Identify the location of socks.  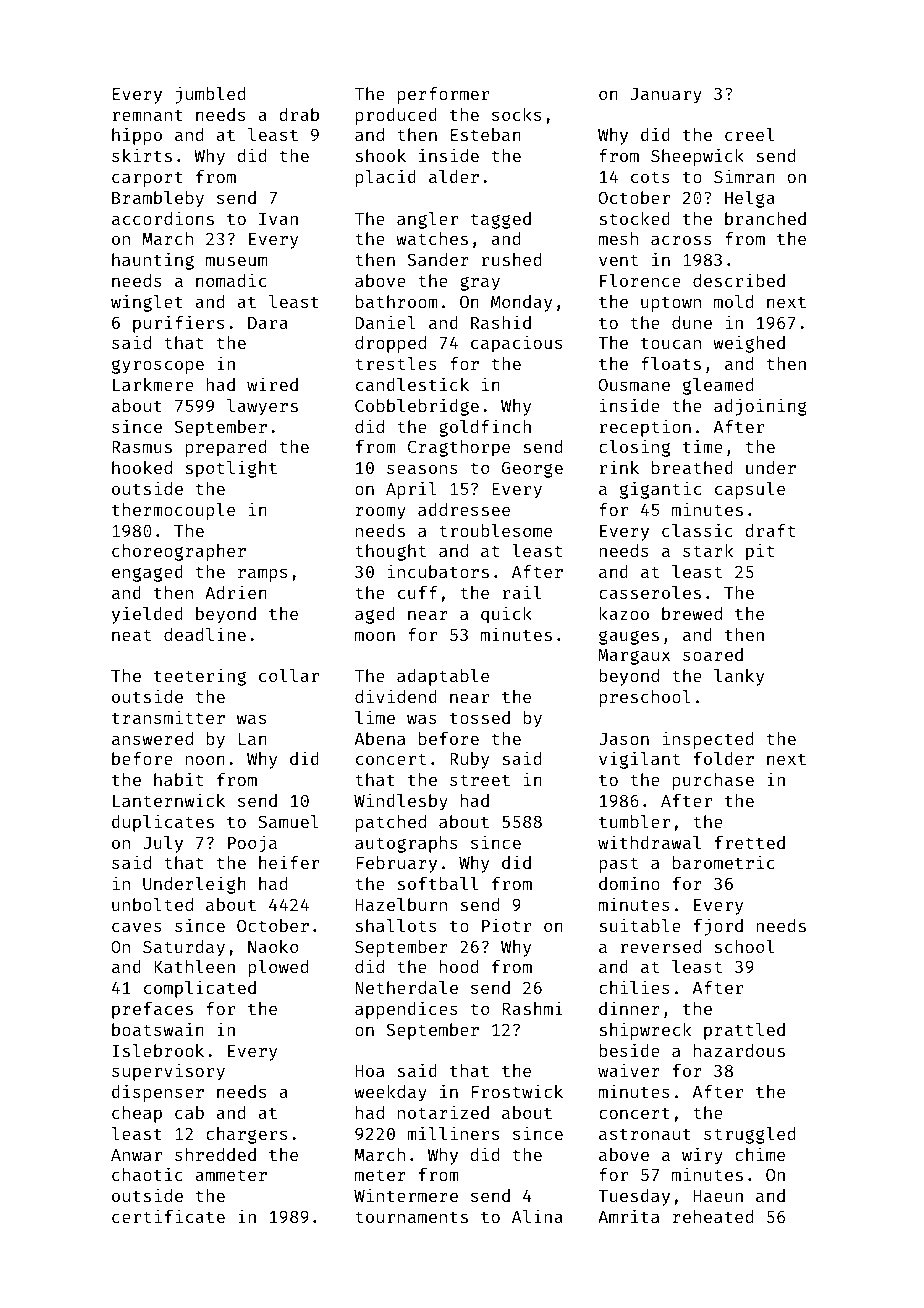
(516, 114).
